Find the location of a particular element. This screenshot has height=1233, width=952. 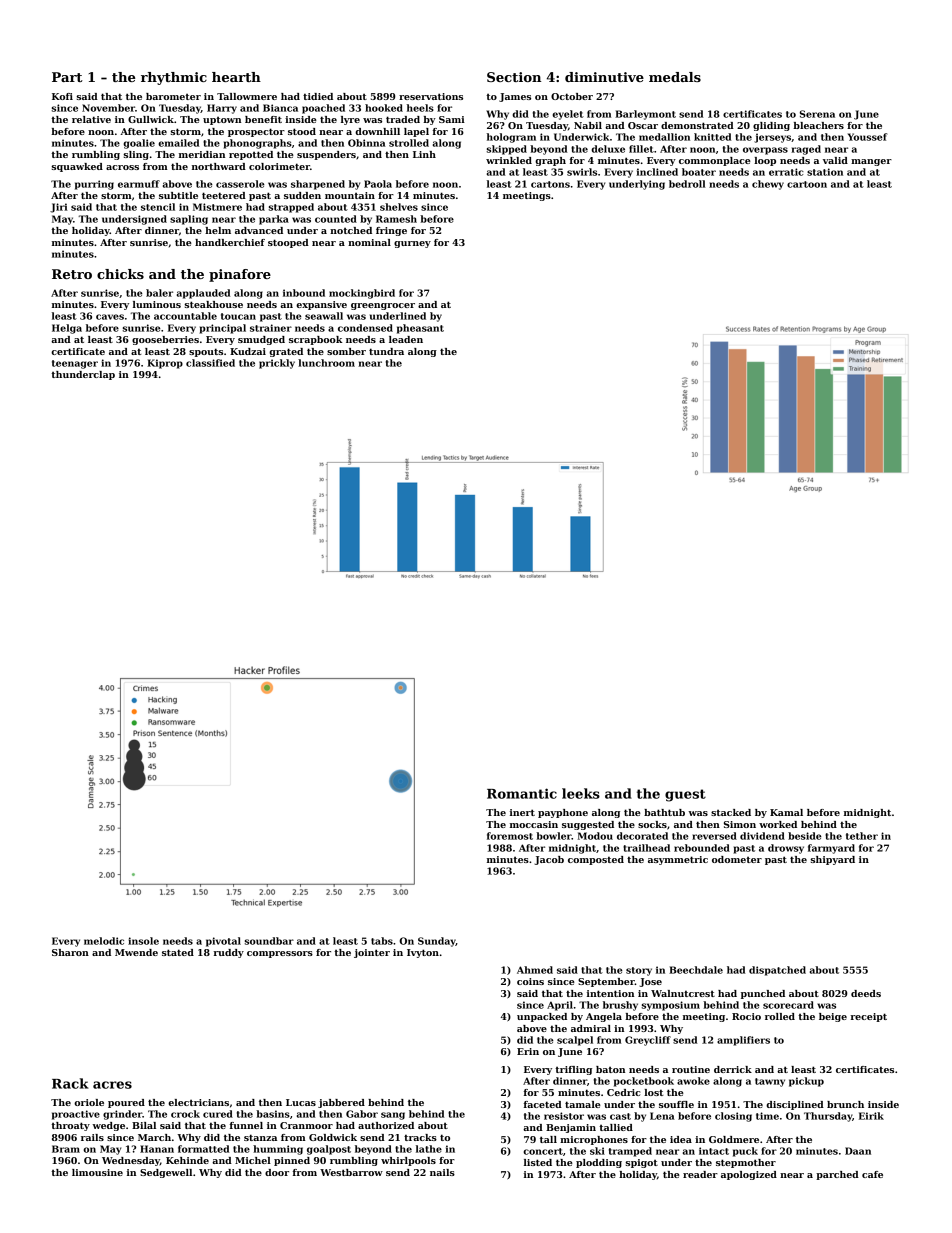

Kiprop is located at coordinates (165, 364).
